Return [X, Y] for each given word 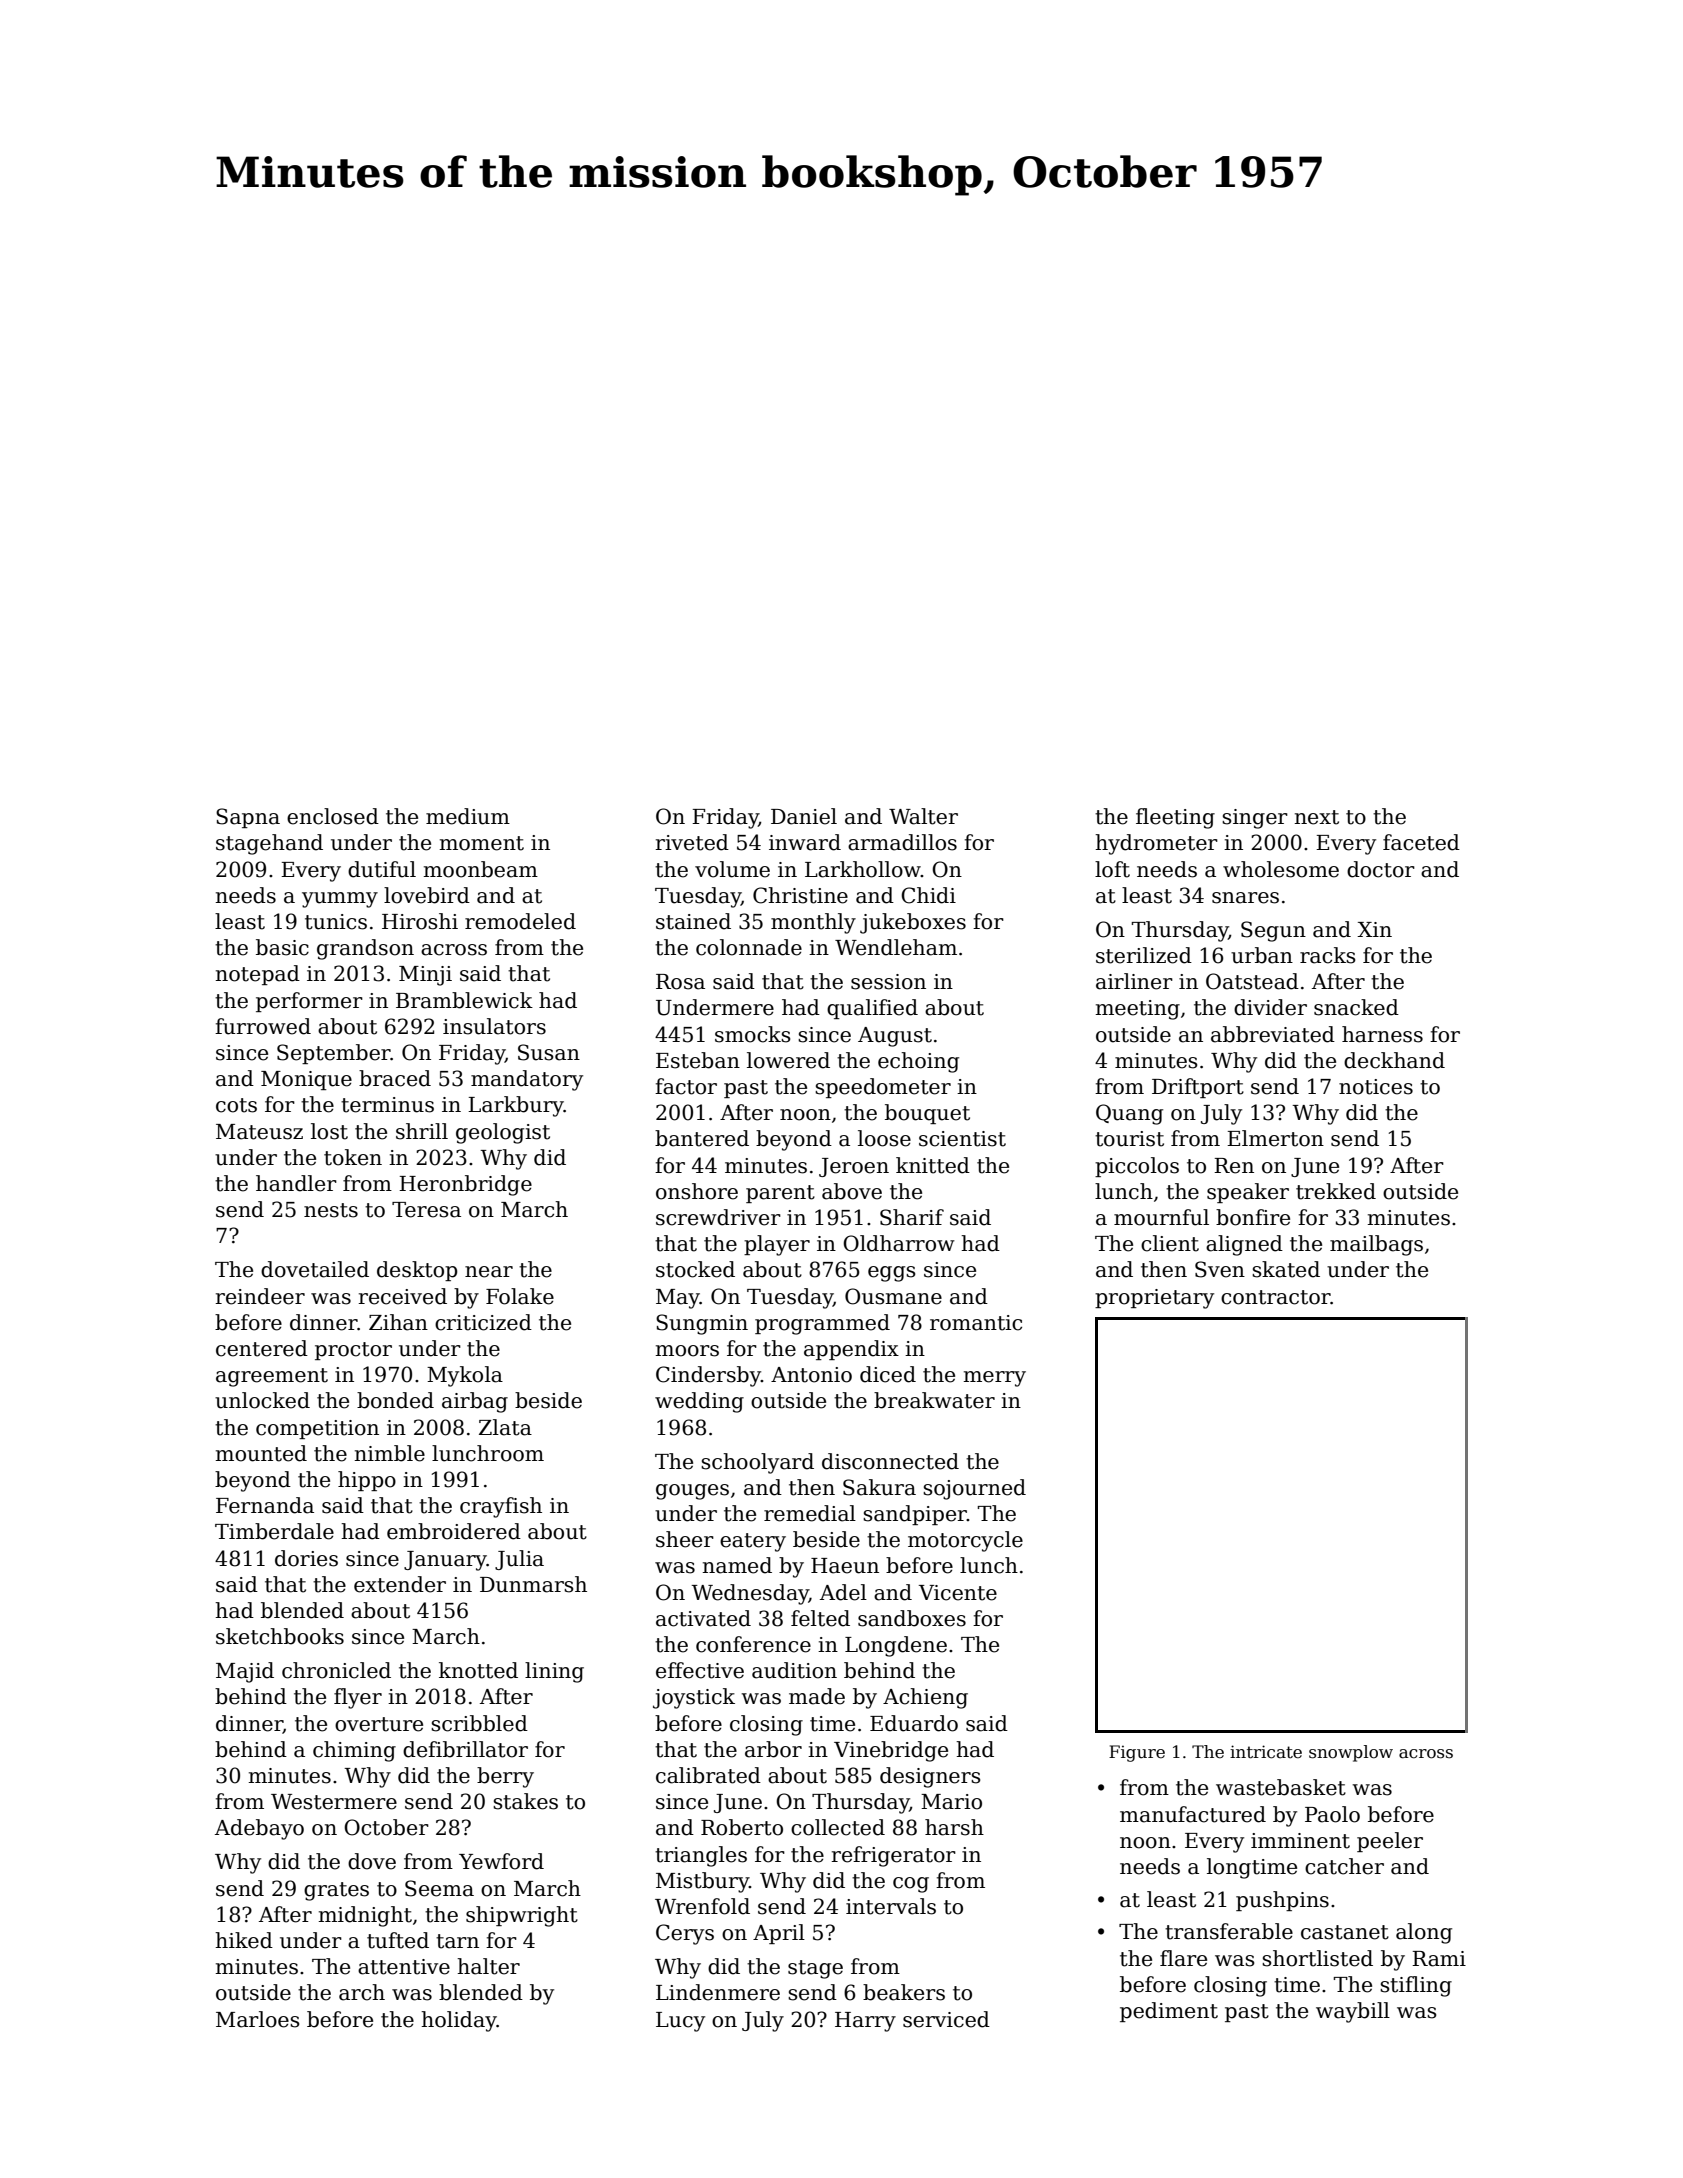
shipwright [522, 1916]
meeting [1138, 1010]
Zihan [398, 1322]
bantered [702, 1138]
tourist [1129, 1139]
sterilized [1144, 955]
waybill [1353, 2012]
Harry [865, 2022]
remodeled [520, 921]
